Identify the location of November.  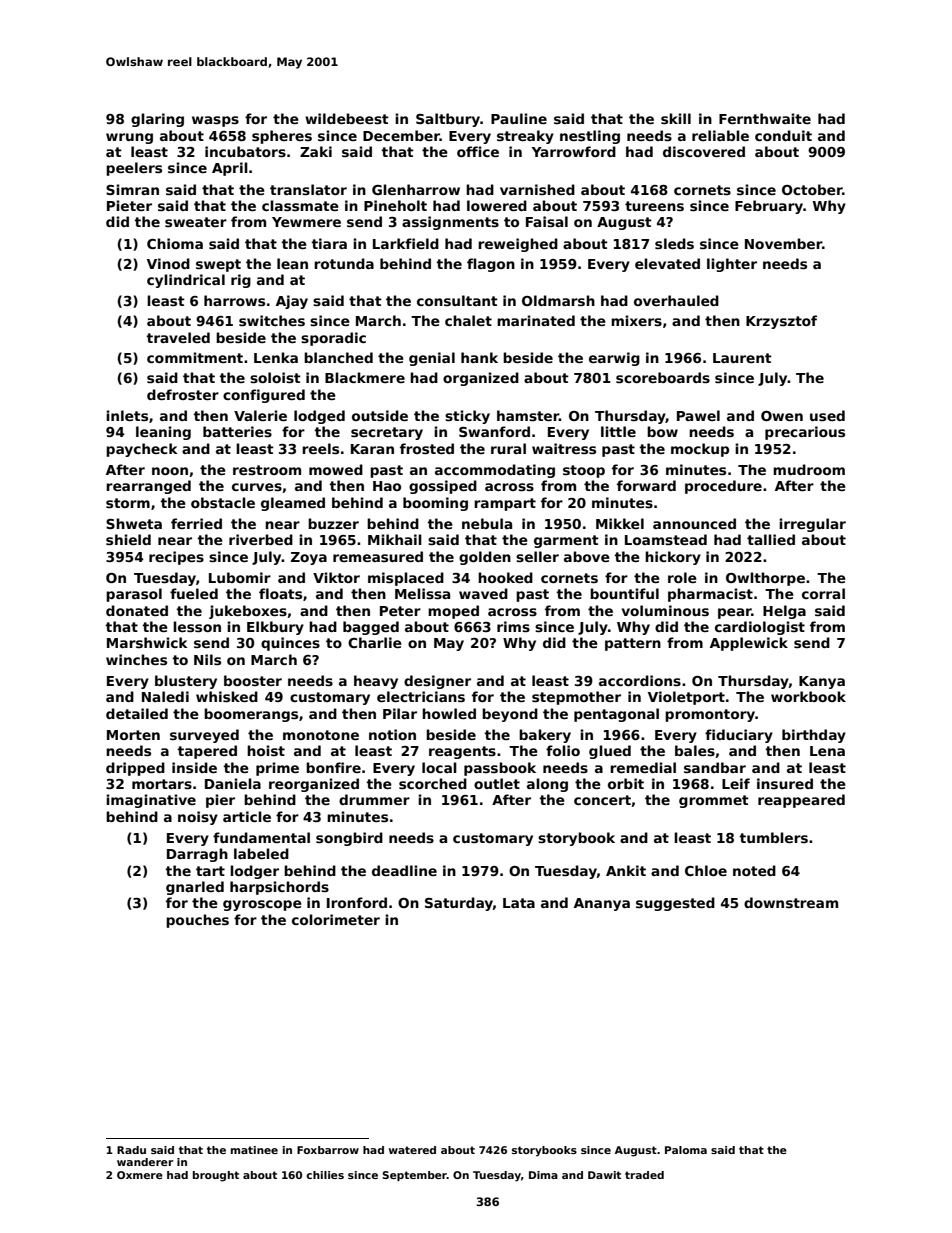
(783, 243).
